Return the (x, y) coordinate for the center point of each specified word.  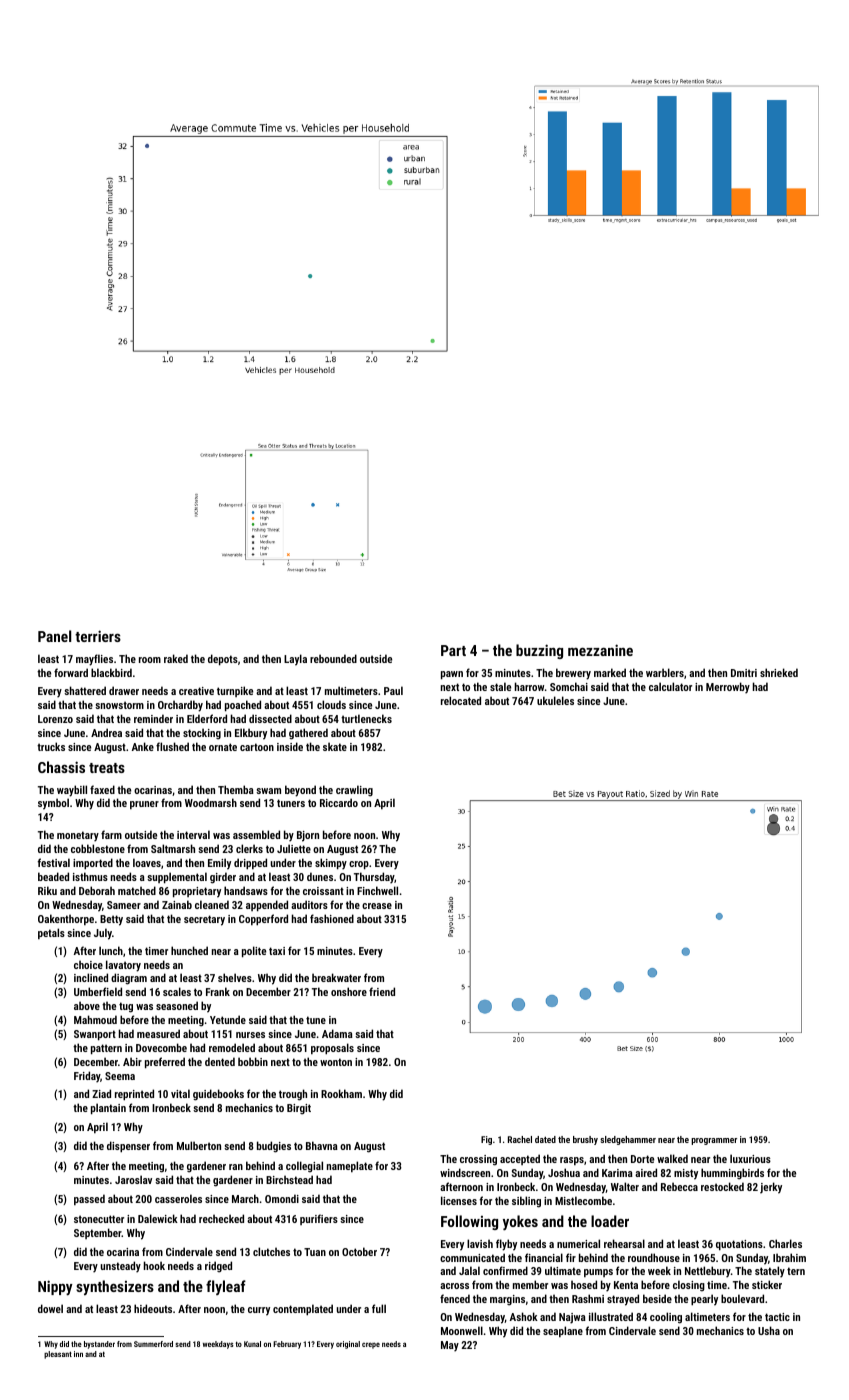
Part (453, 650)
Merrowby (728, 688)
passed (89, 1199)
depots (223, 660)
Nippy (55, 1288)
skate (335, 746)
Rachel (520, 1139)
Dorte (642, 1159)
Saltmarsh (173, 848)
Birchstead (289, 1179)
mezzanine (600, 650)
